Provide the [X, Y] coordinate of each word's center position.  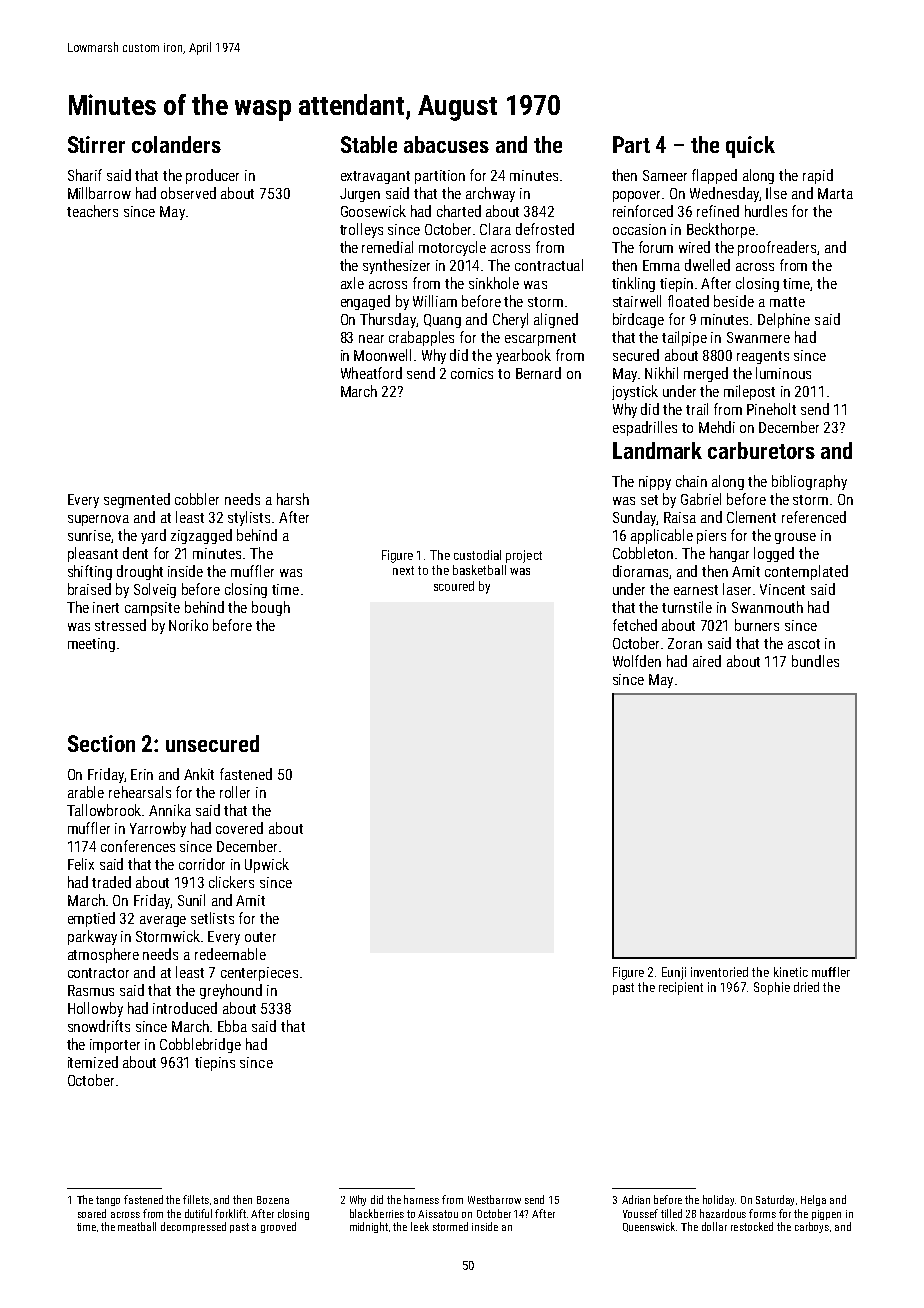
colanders [176, 144]
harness [421, 1199]
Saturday [775, 1200]
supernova [98, 520]
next [403, 570]
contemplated [806, 572]
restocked [752, 1226]
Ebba [232, 1026]
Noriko [188, 625]
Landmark [657, 450]
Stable [369, 144]
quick [750, 147]
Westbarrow [494, 1199]
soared [92, 1213]
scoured [454, 586]
